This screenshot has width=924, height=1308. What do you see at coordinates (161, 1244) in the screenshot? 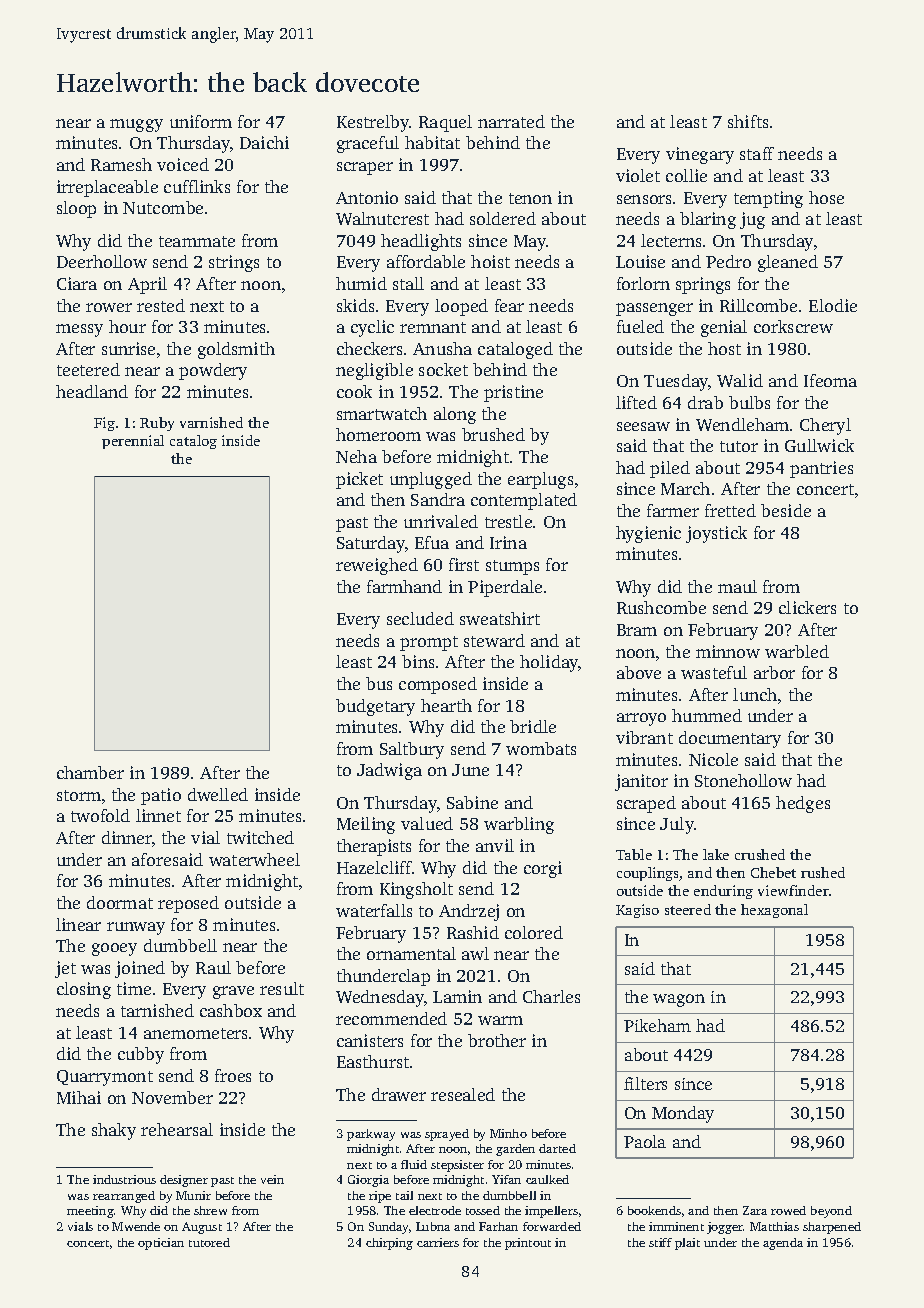
I see `optician` at bounding box center [161, 1244].
